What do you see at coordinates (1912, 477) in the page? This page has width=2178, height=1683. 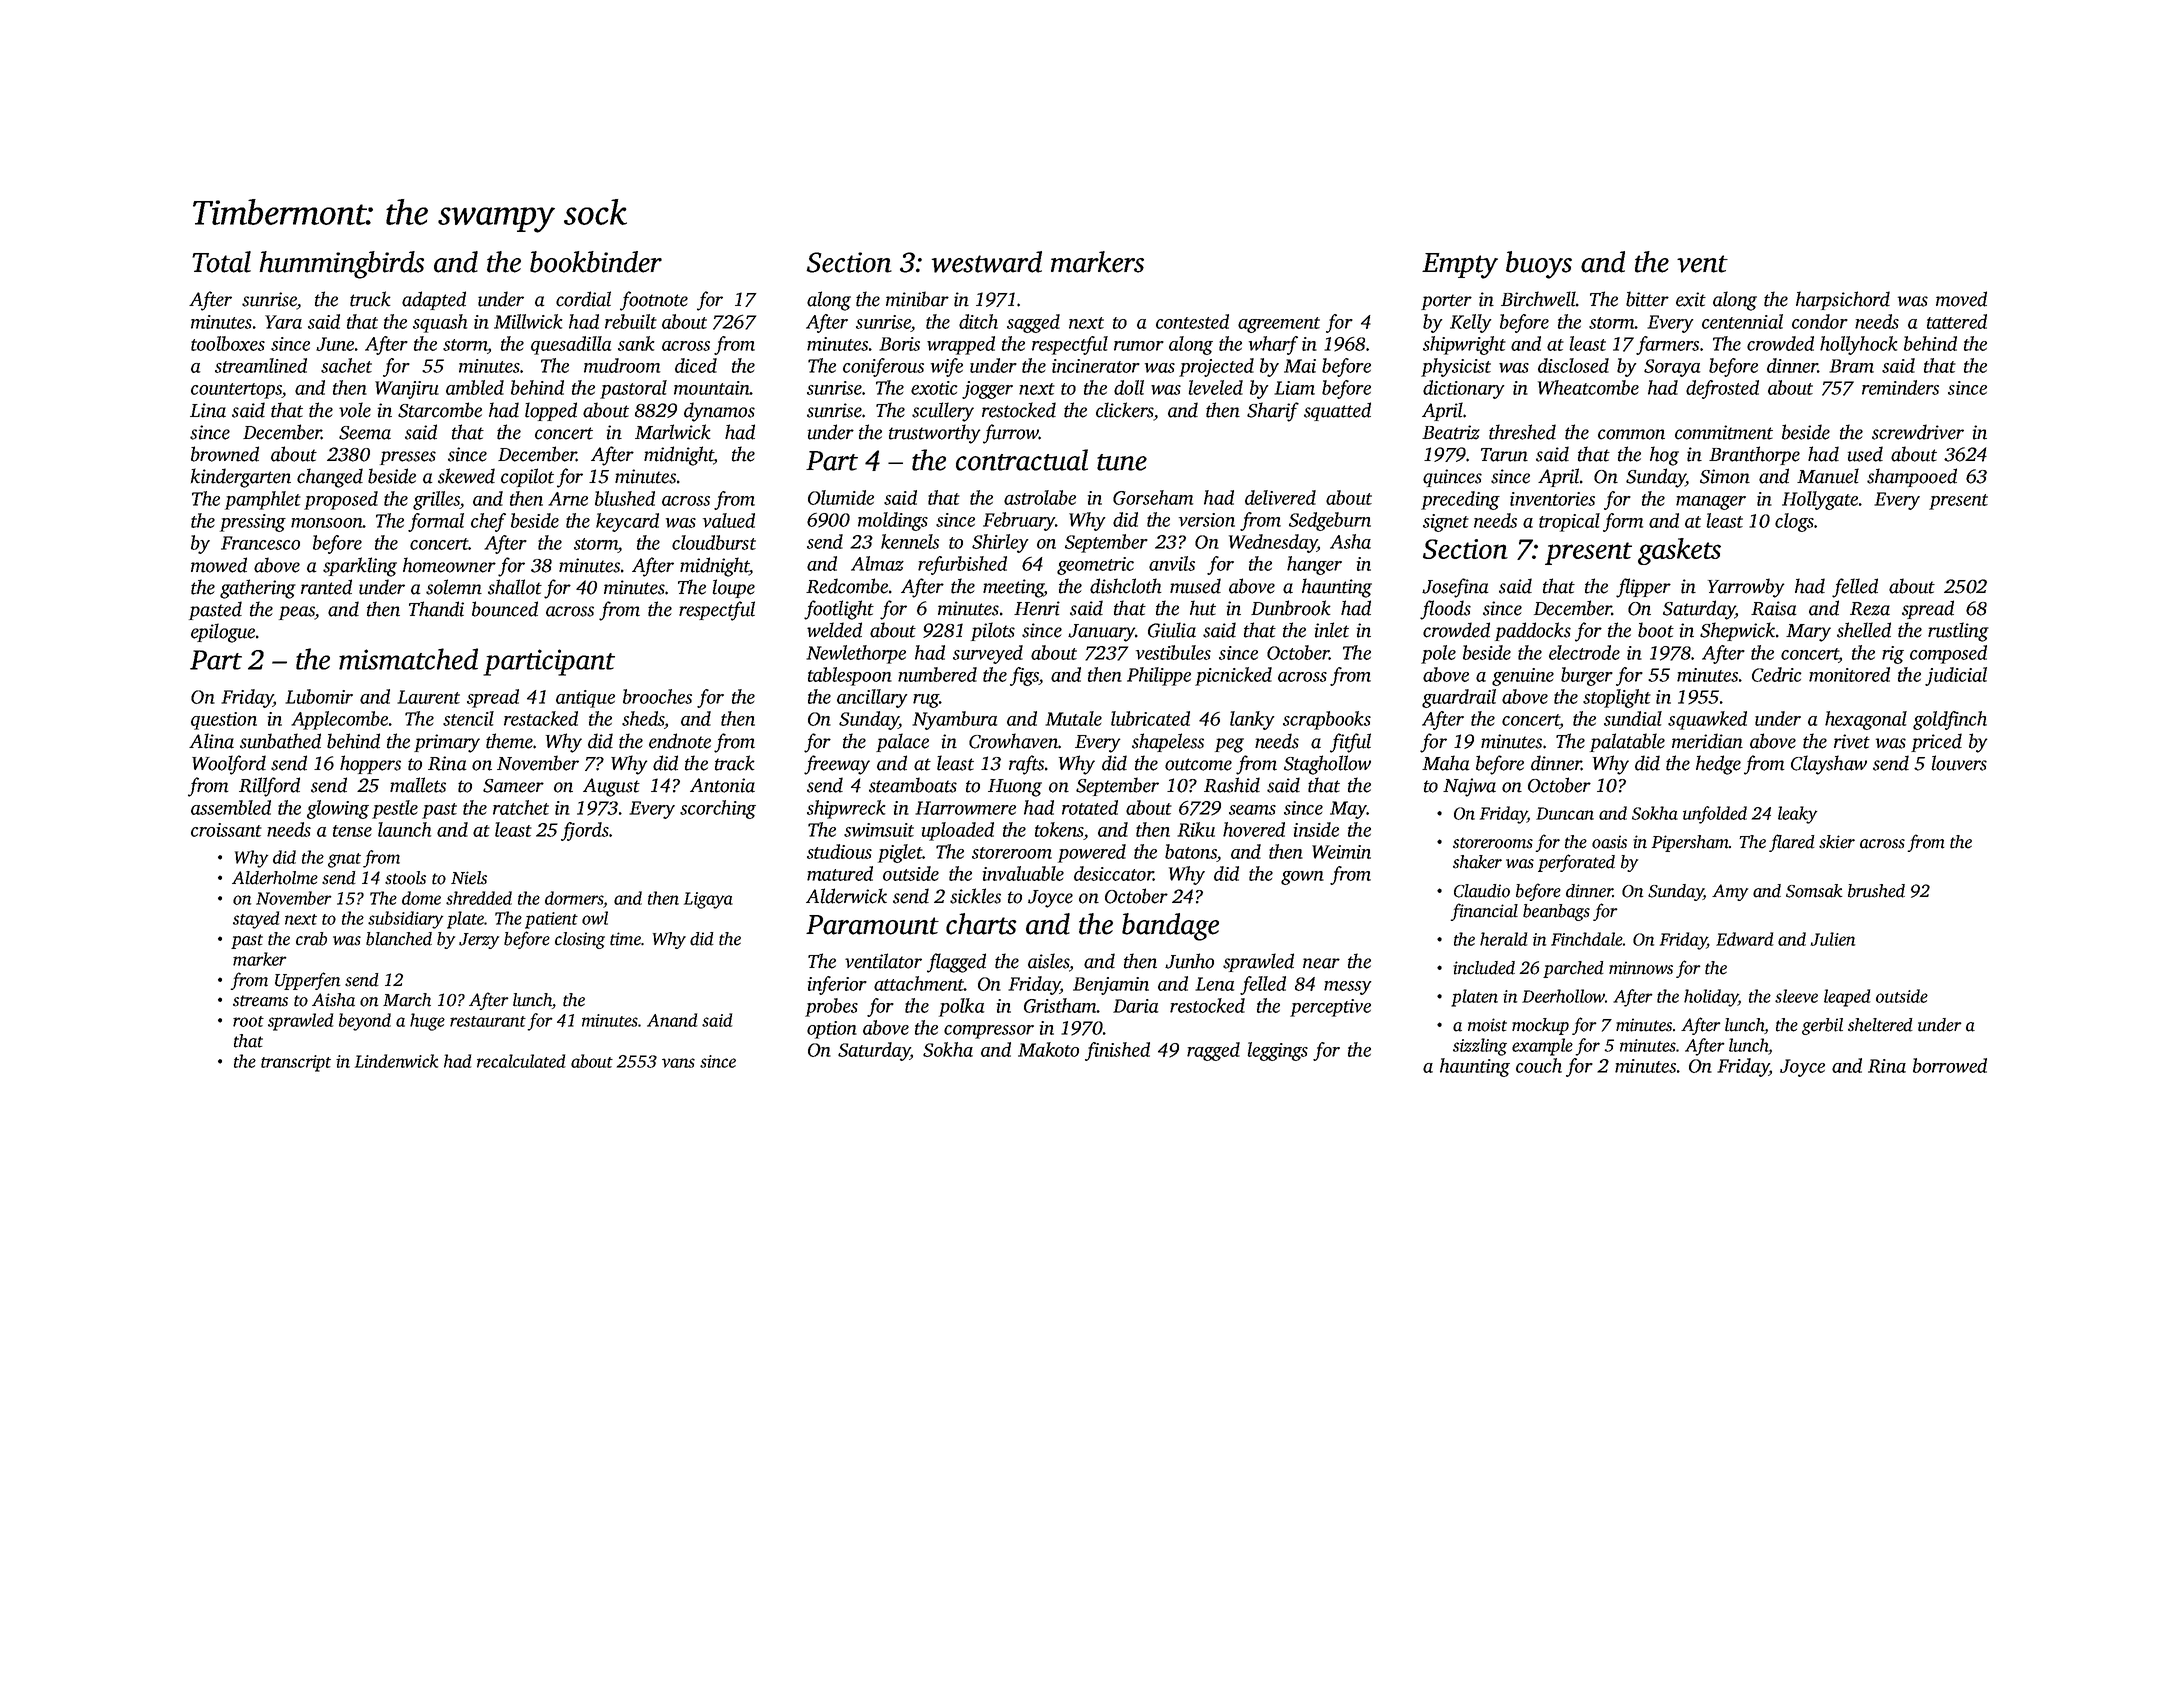 I see `shampooed` at bounding box center [1912, 477].
